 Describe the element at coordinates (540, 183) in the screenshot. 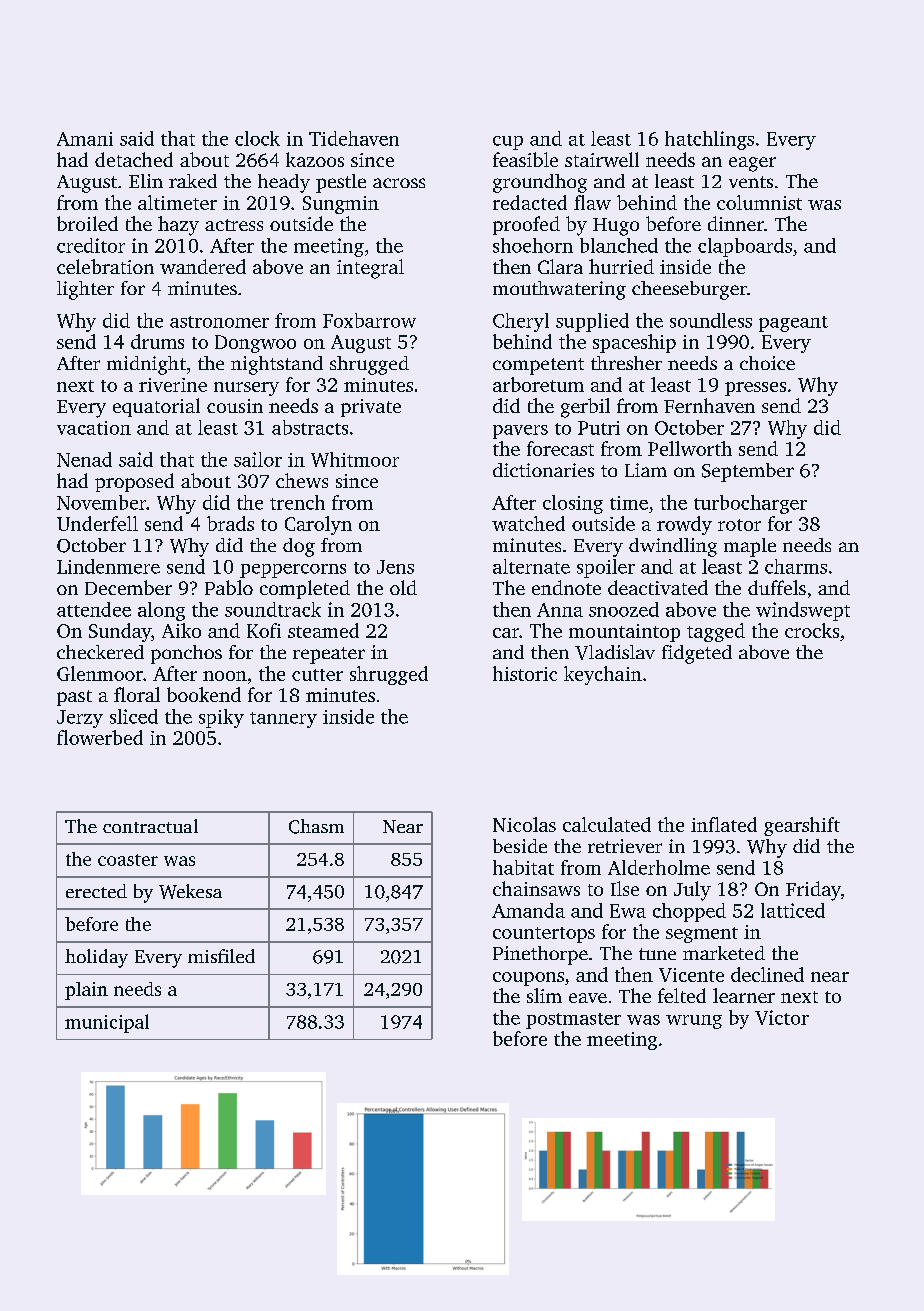

I see `groundhog` at that location.
